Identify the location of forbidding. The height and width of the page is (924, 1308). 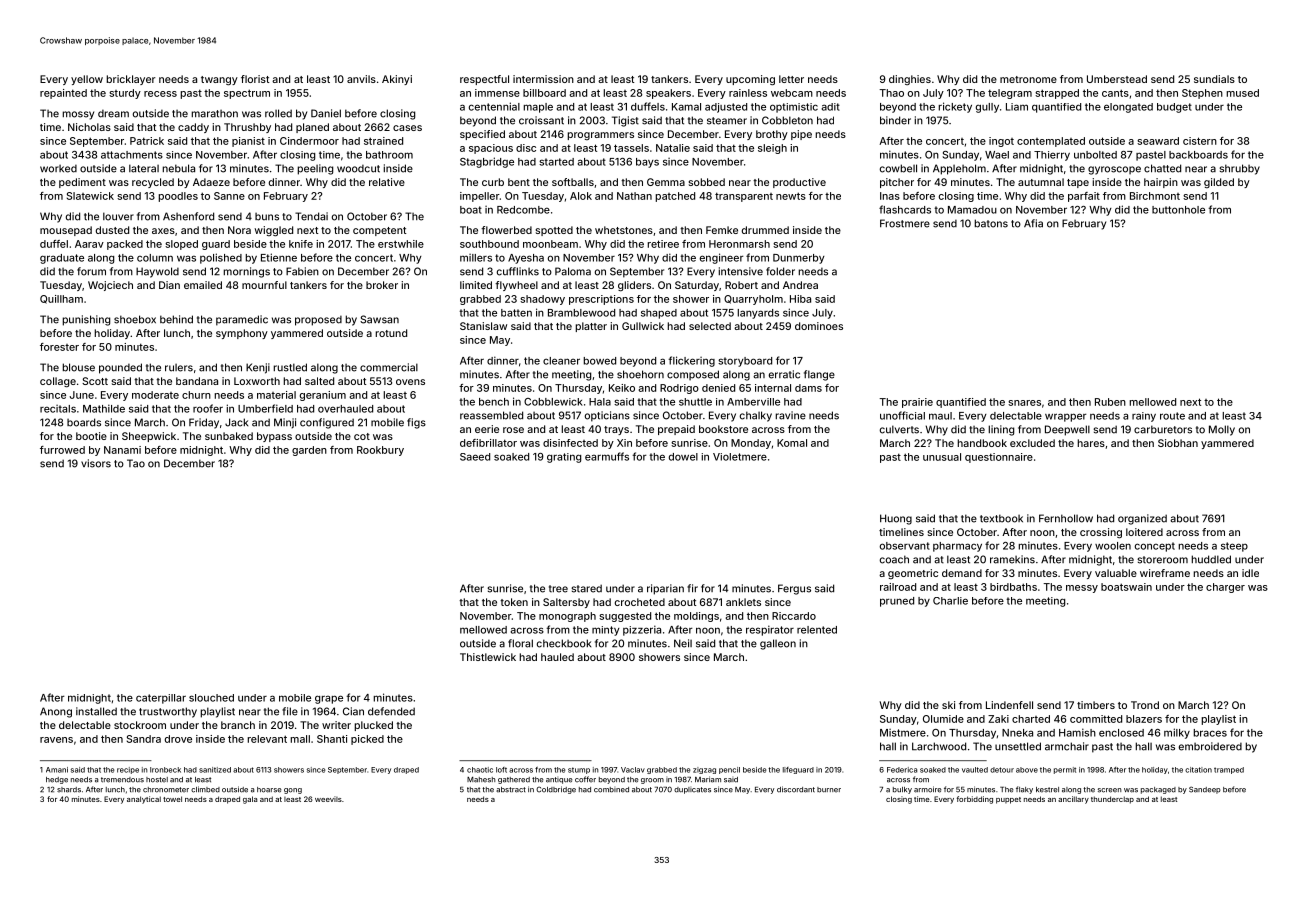
(975, 800).
